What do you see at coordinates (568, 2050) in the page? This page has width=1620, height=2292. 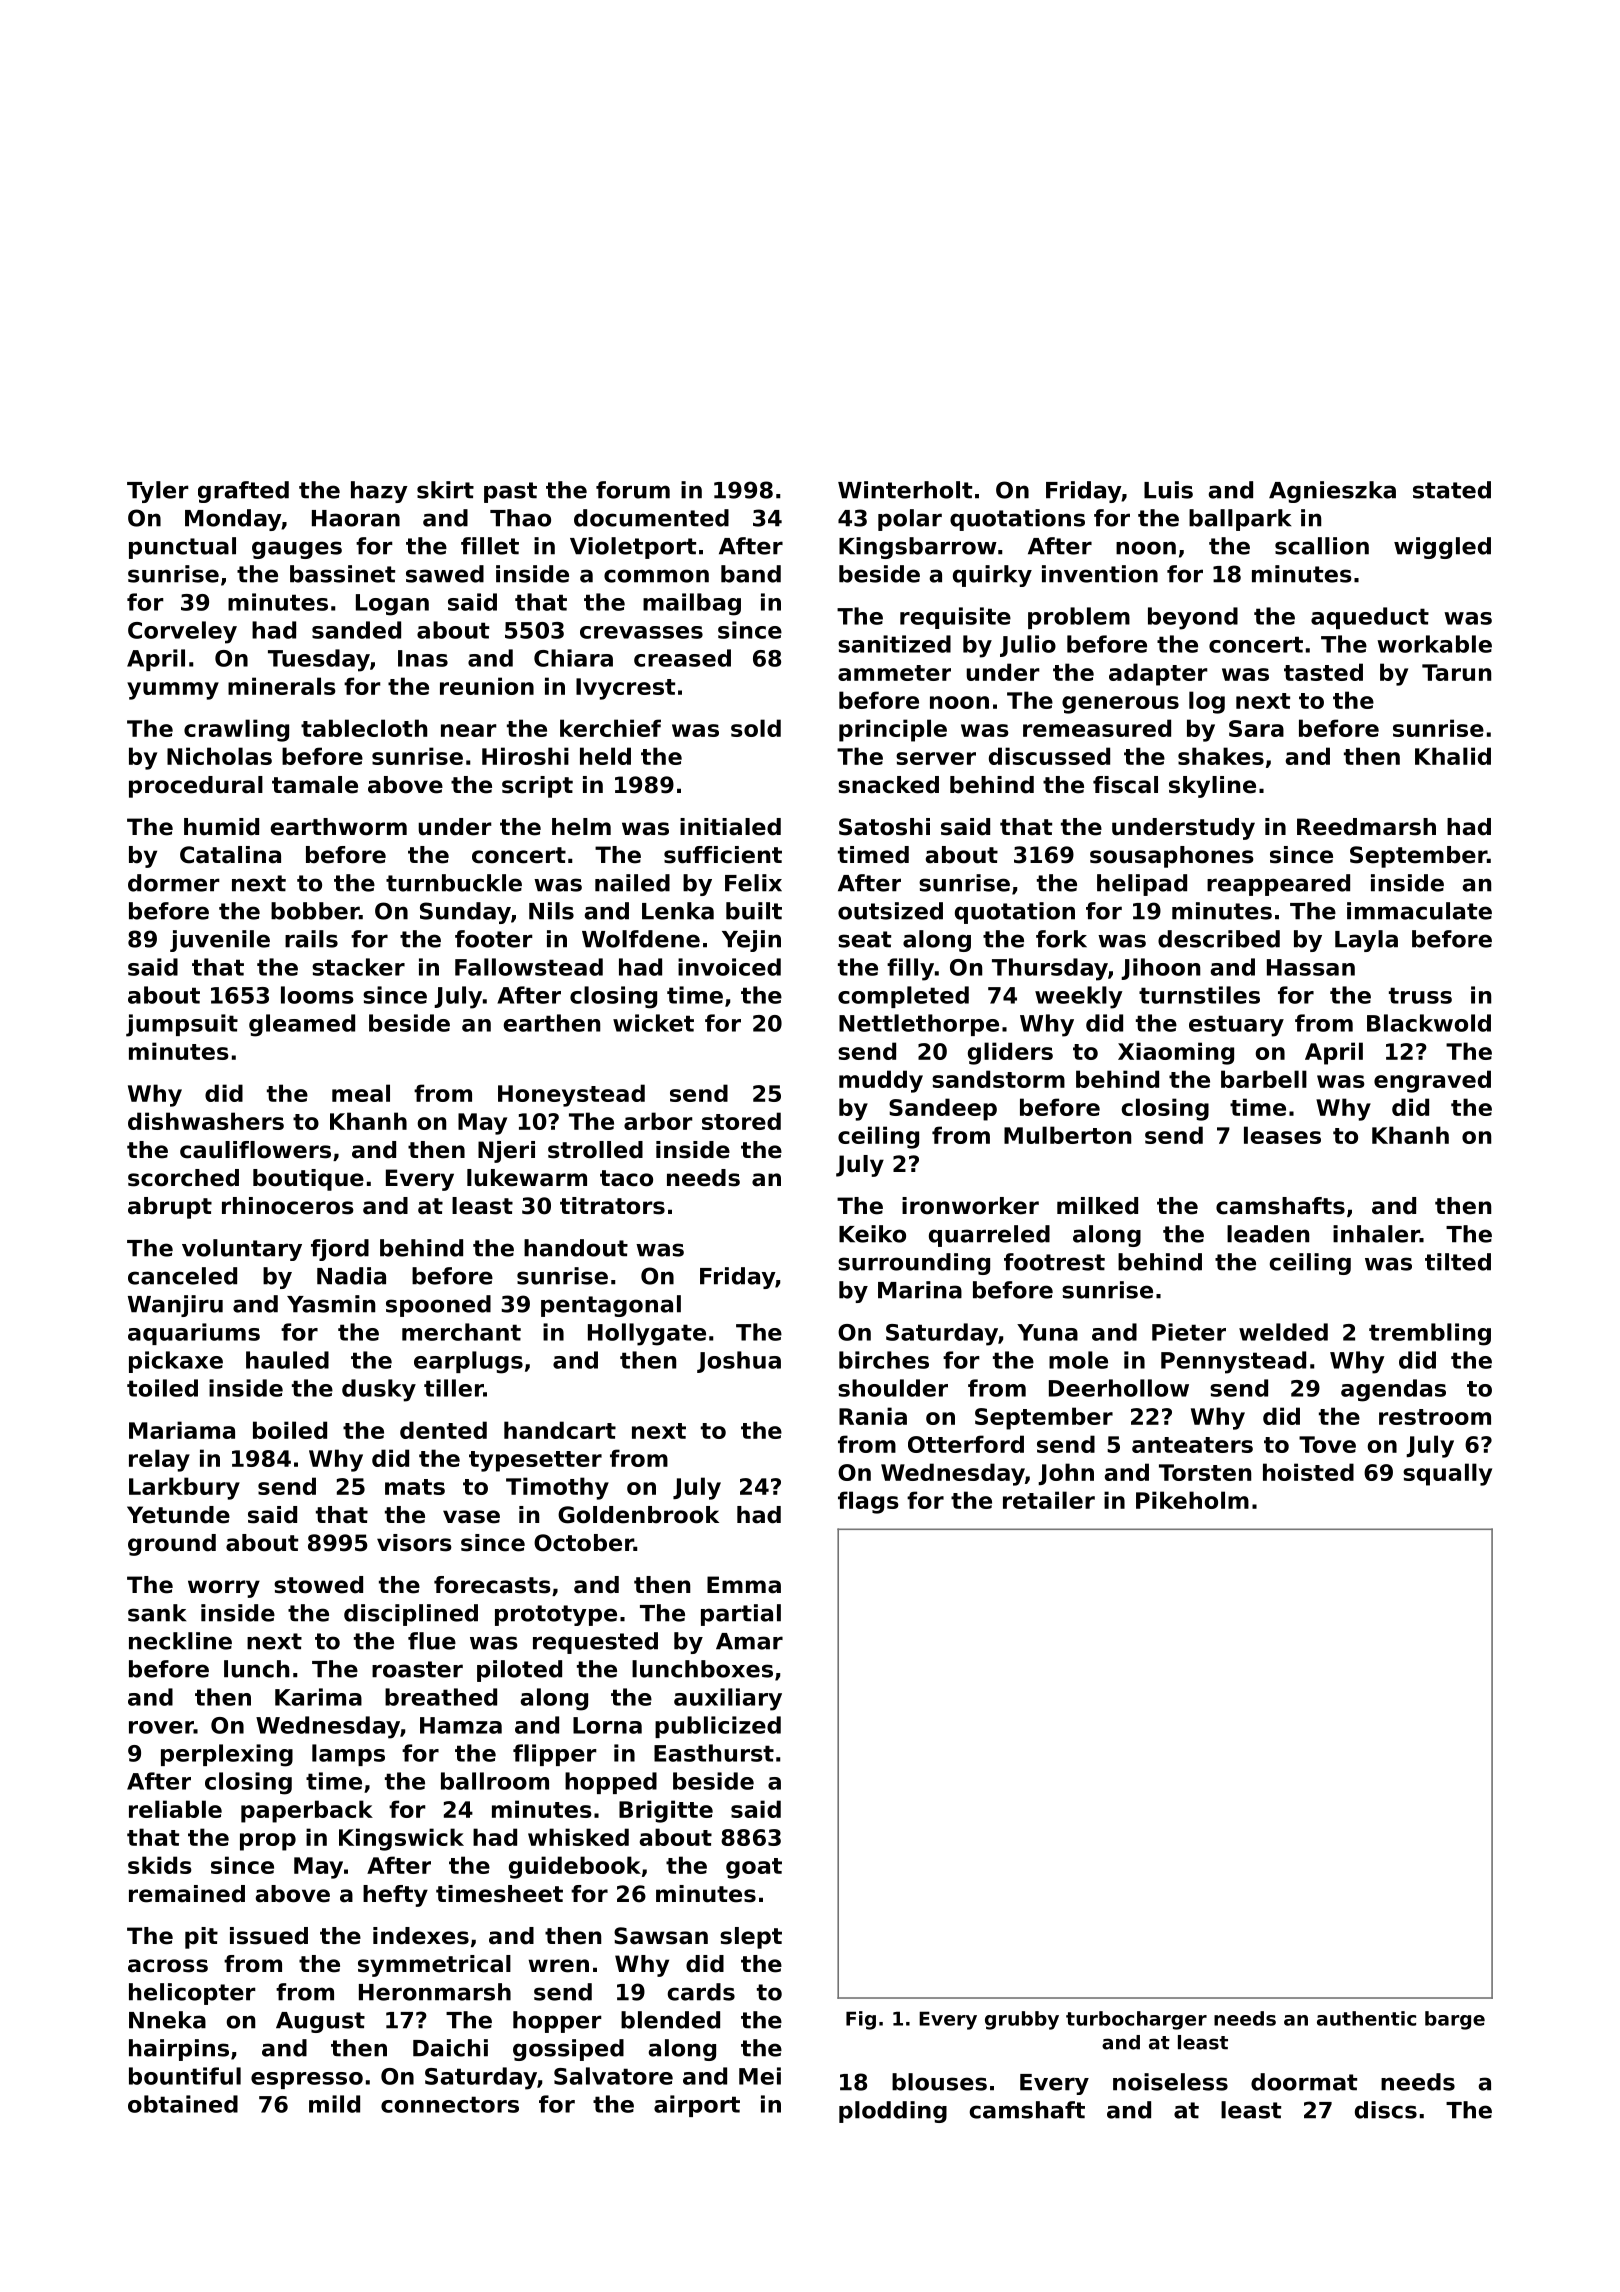 I see `gossiped` at bounding box center [568, 2050].
